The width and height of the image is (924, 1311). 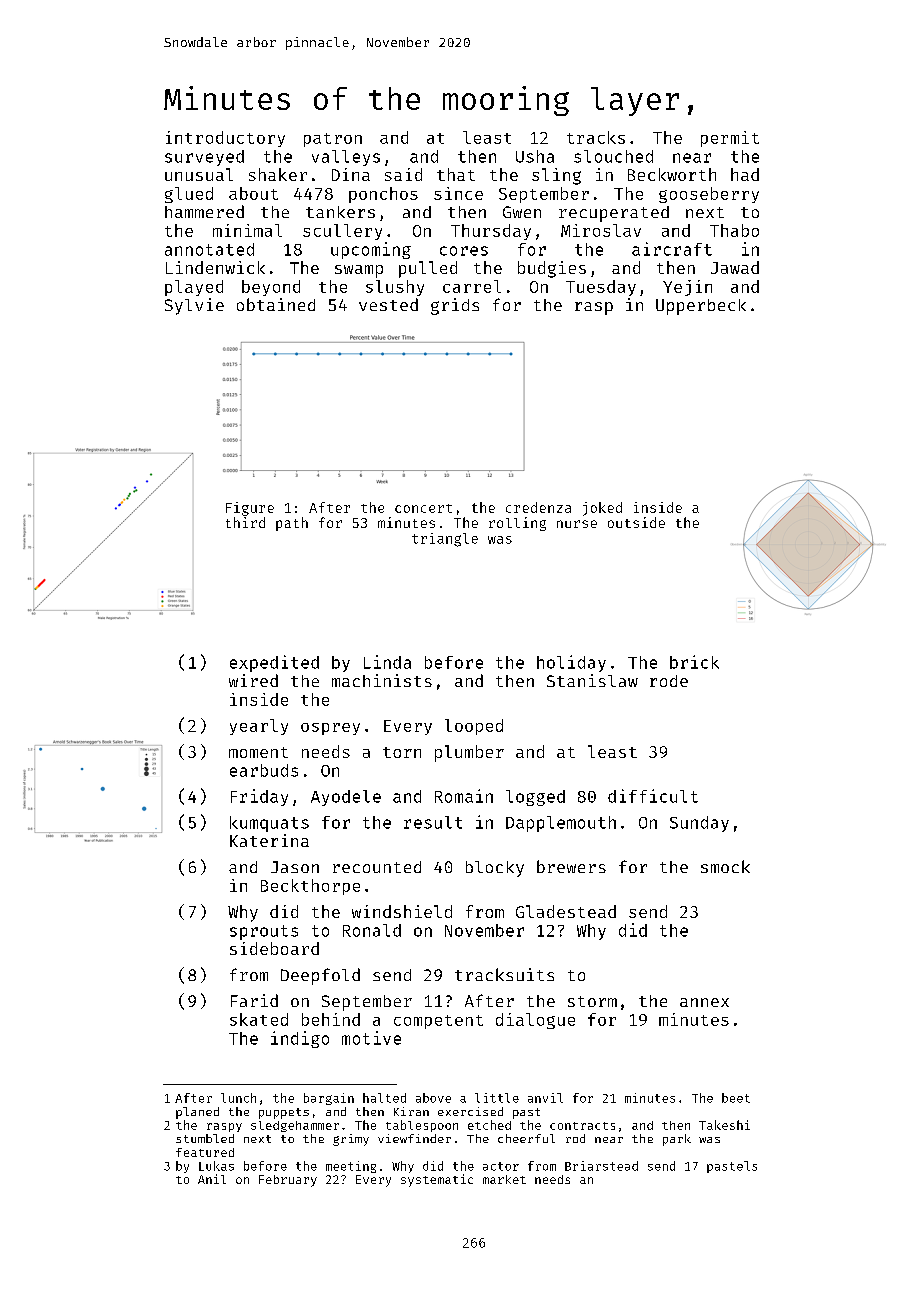 I want to click on Farid, so click(x=254, y=1000).
